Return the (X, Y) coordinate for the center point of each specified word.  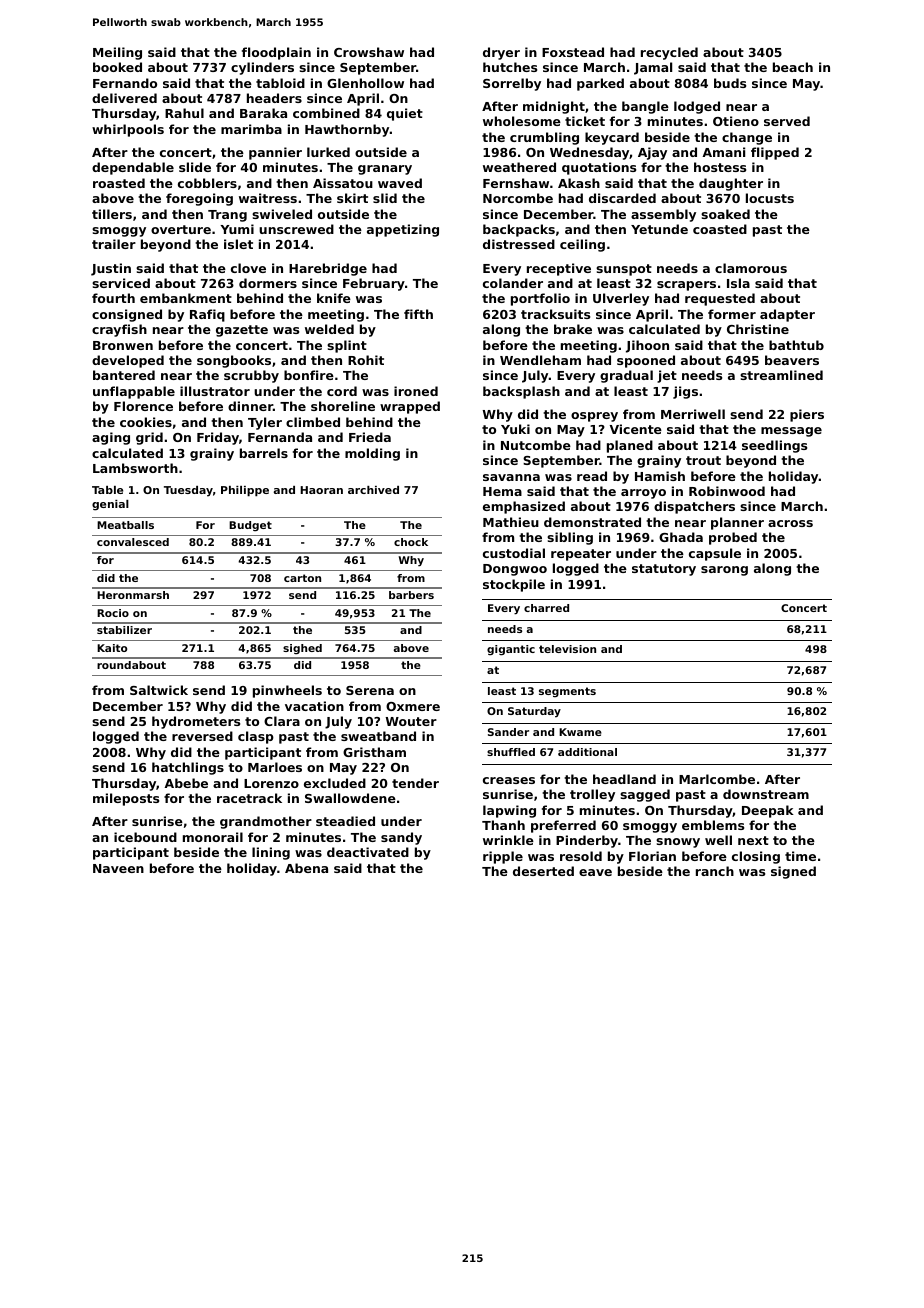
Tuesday (188, 491)
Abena (306, 868)
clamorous (751, 268)
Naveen (118, 868)
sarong (724, 571)
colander (513, 283)
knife (334, 298)
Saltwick (159, 690)
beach (793, 67)
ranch (715, 871)
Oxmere (413, 706)
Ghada (681, 537)
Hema (502, 491)
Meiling (117, 53)
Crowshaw (369, 52)
